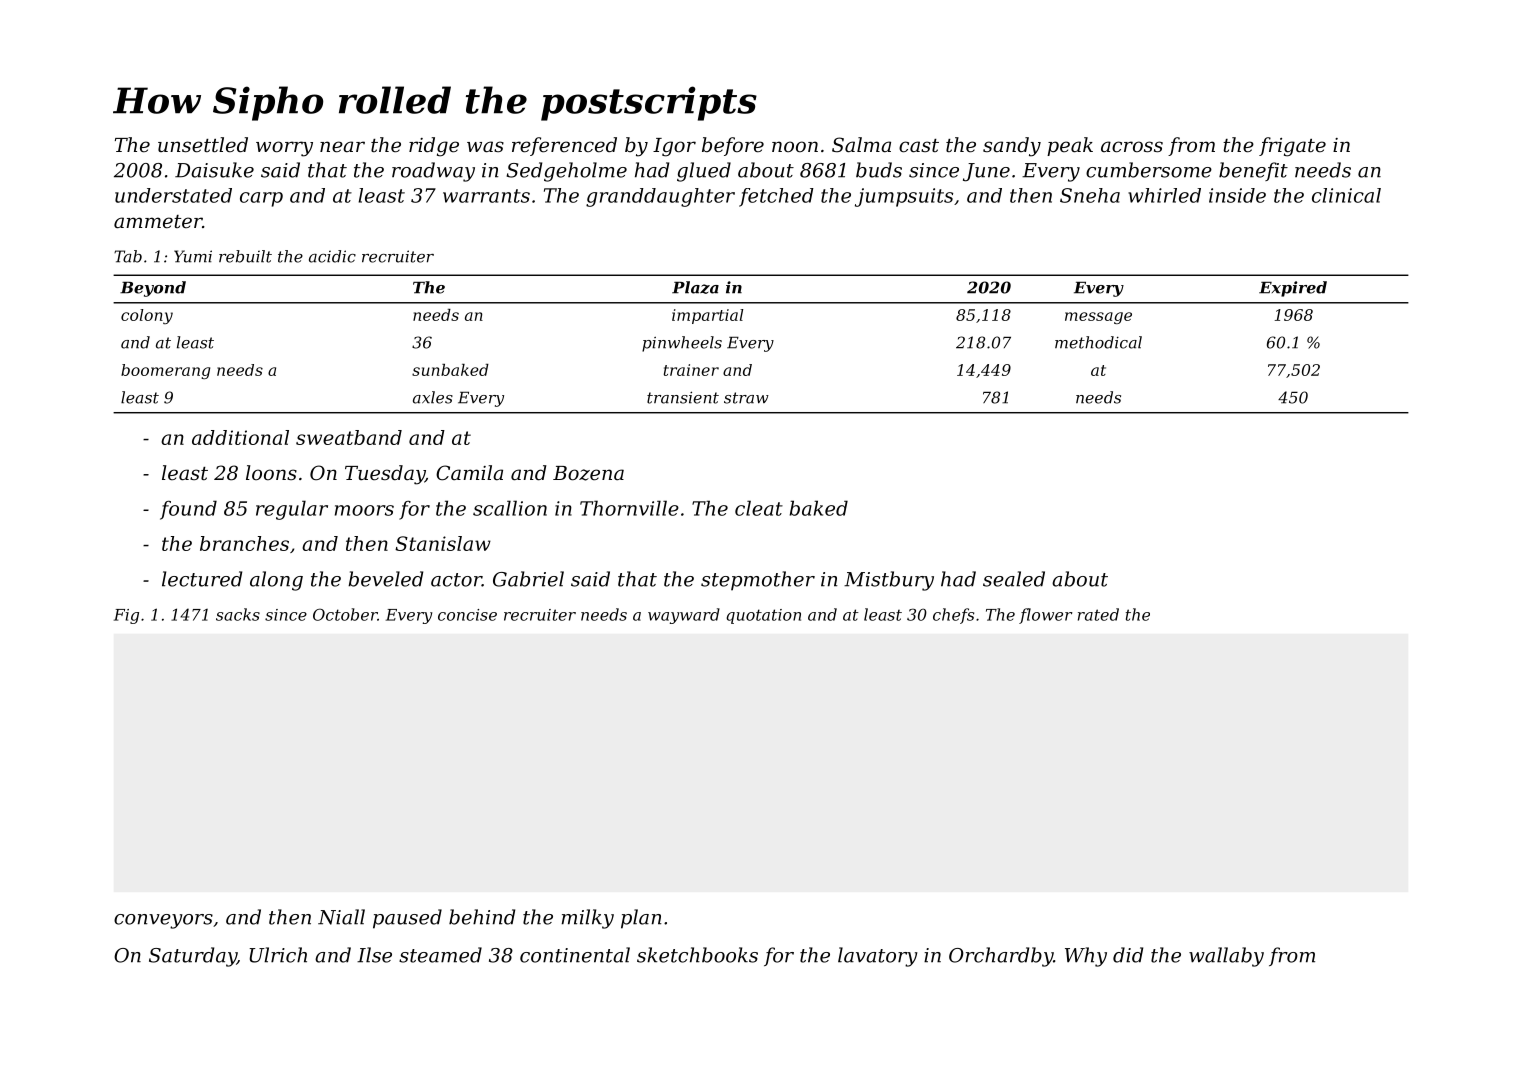 This screenshot has height=1076, width=1522. I want to click on ridge, so click(434, 147).
